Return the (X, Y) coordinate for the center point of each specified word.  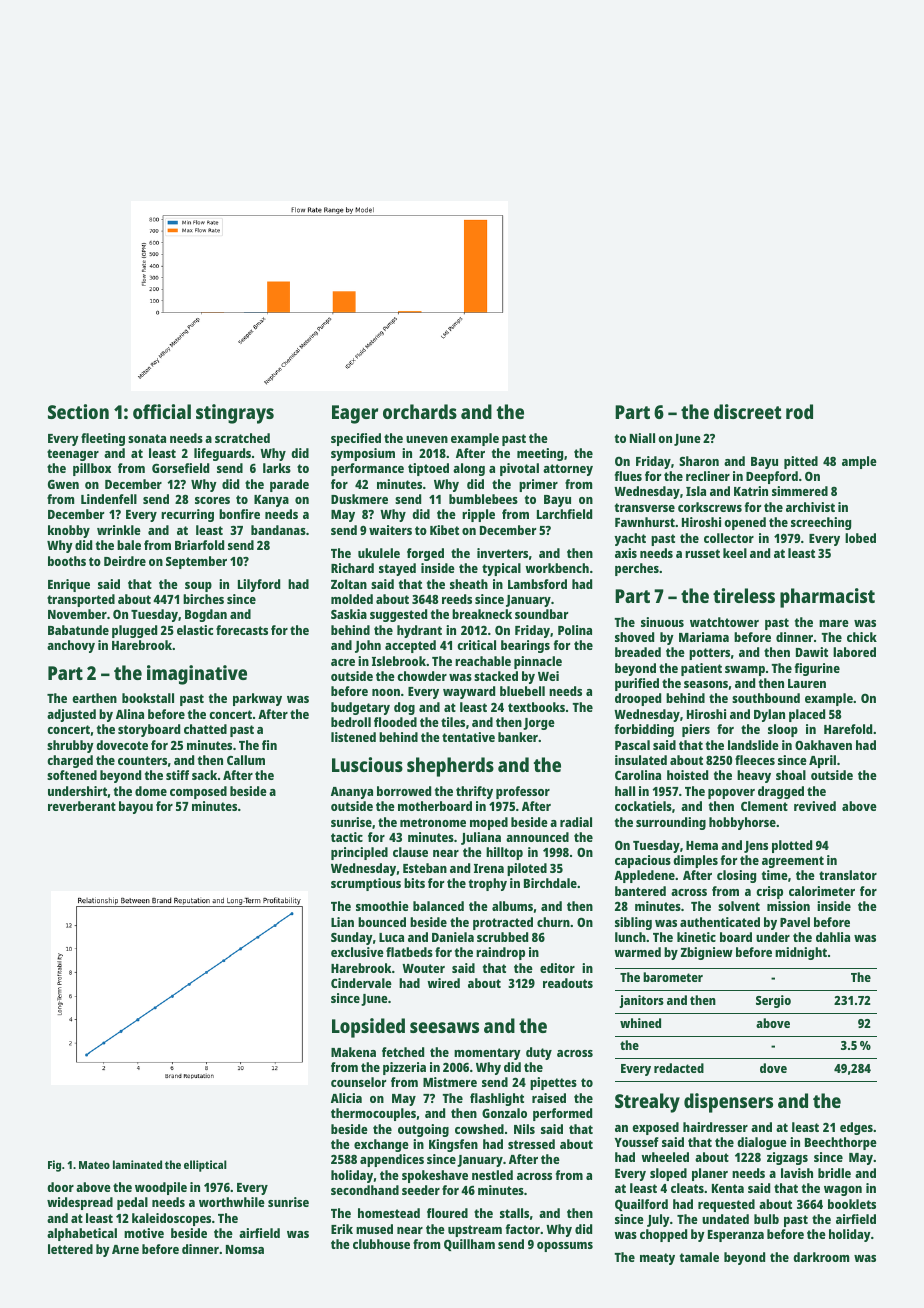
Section (78, 411)
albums (512, 906)
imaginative (197, 675)
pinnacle (538, 662)
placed (807, 715)
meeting (540, 454)
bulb (766, 1219)
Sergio (773, 1001)
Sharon (699, 461)
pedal (132, 1203)
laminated (137, 1164)
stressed (531, 1144)
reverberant (82, 806)
